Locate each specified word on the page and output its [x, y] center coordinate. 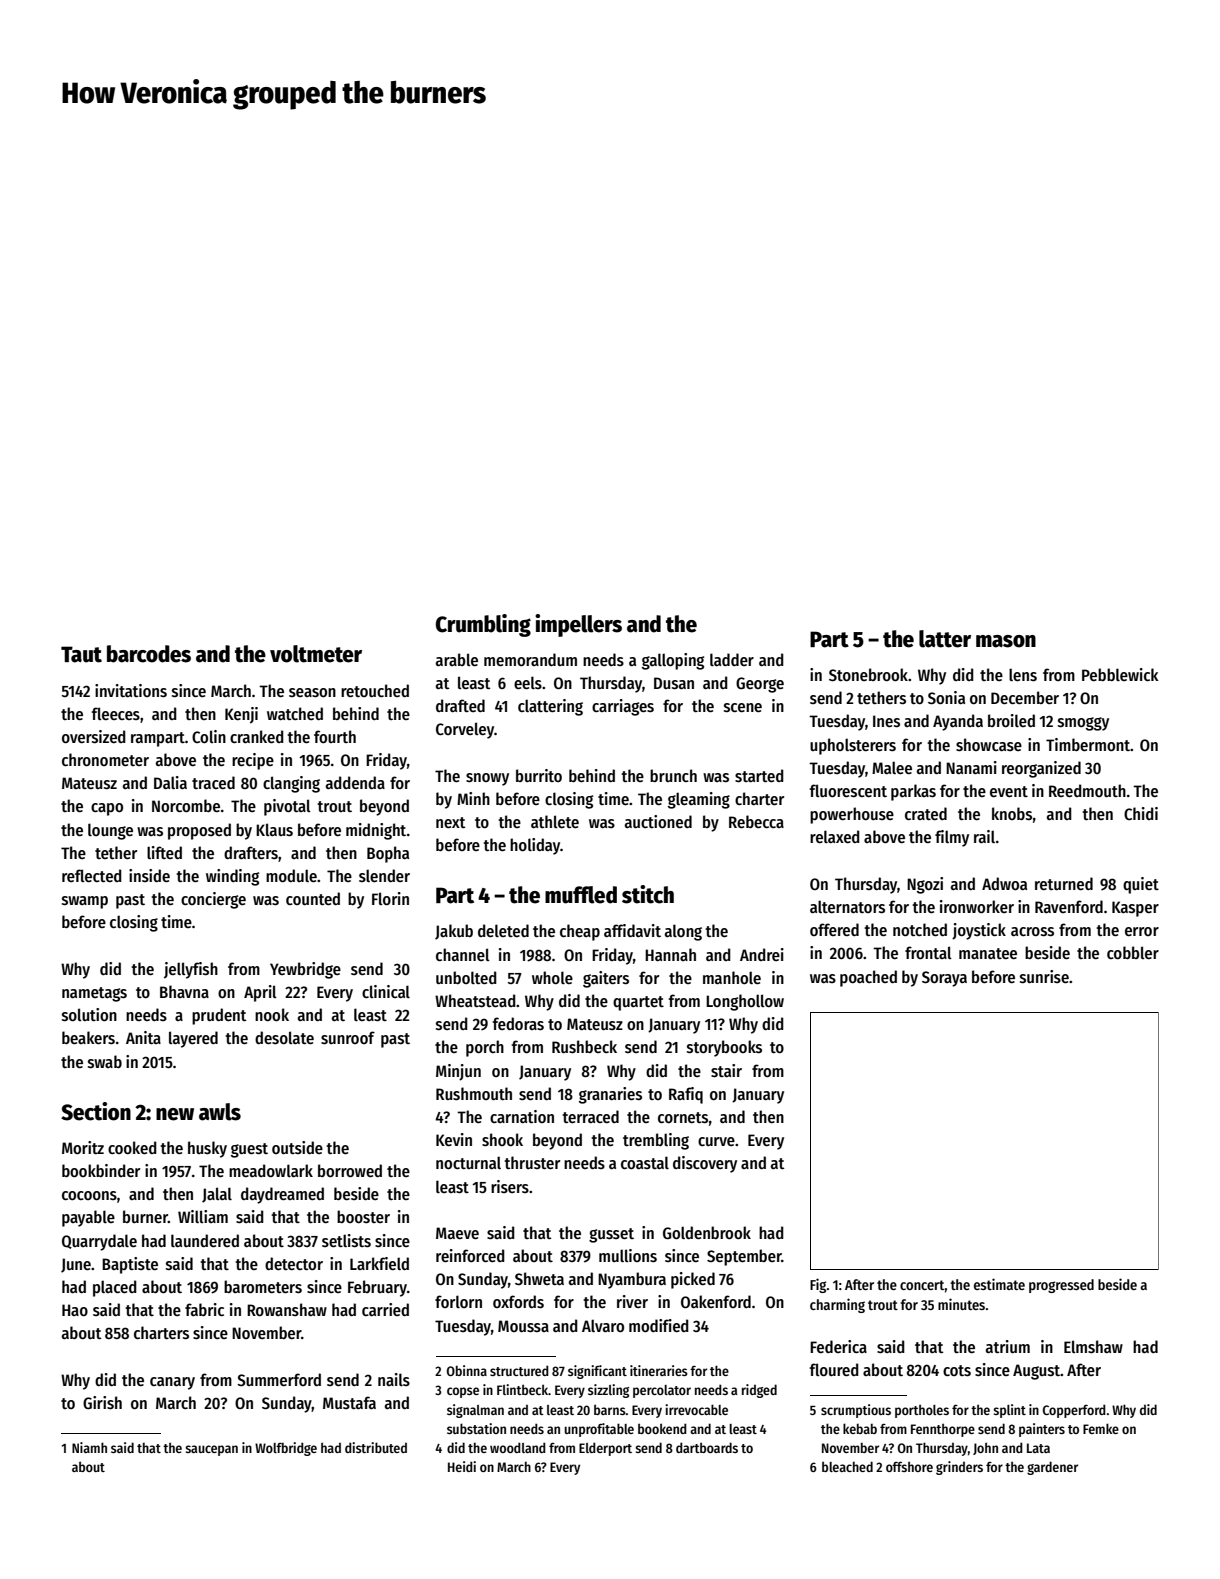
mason [1006, 641]
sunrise [1044, 977]
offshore [909, 1466]
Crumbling [483, 625]
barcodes [149, 654]
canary [172, 1383]
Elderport [605, 1449]
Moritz [83, 1147]
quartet [638, 1003]
